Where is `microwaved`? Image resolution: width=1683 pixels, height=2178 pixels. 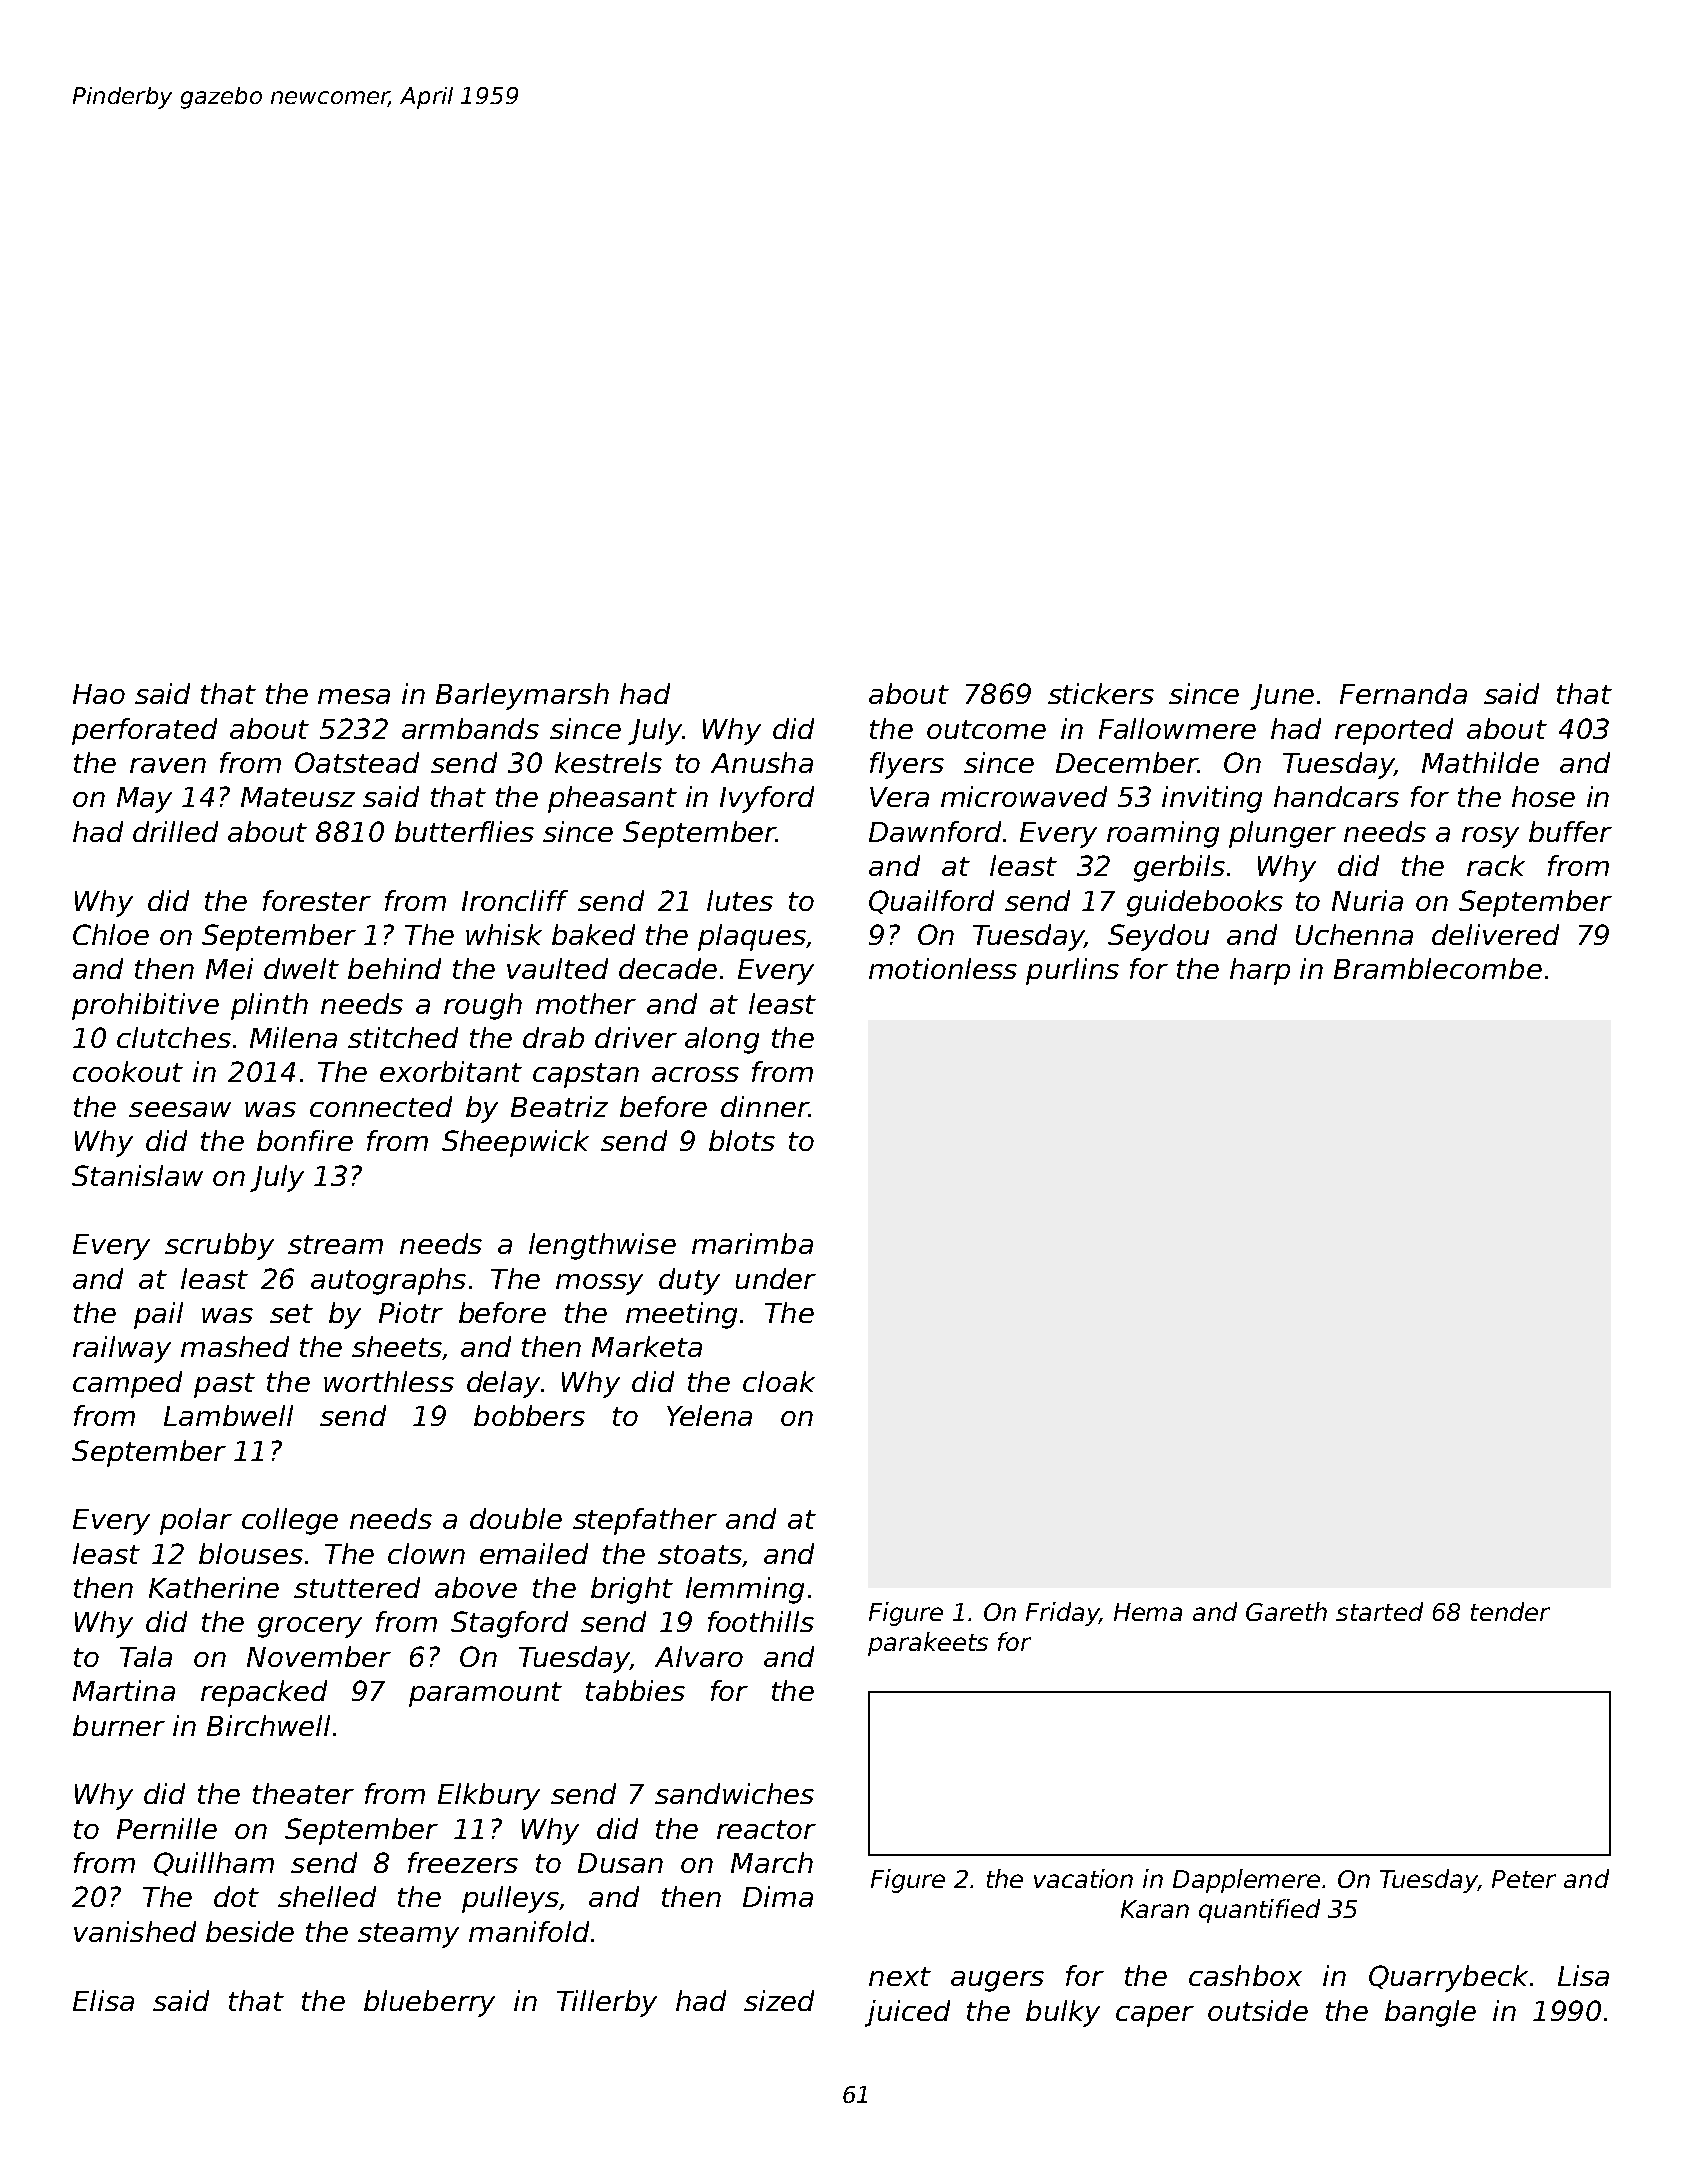 microwaved is located at coordinates (1024, 796).
